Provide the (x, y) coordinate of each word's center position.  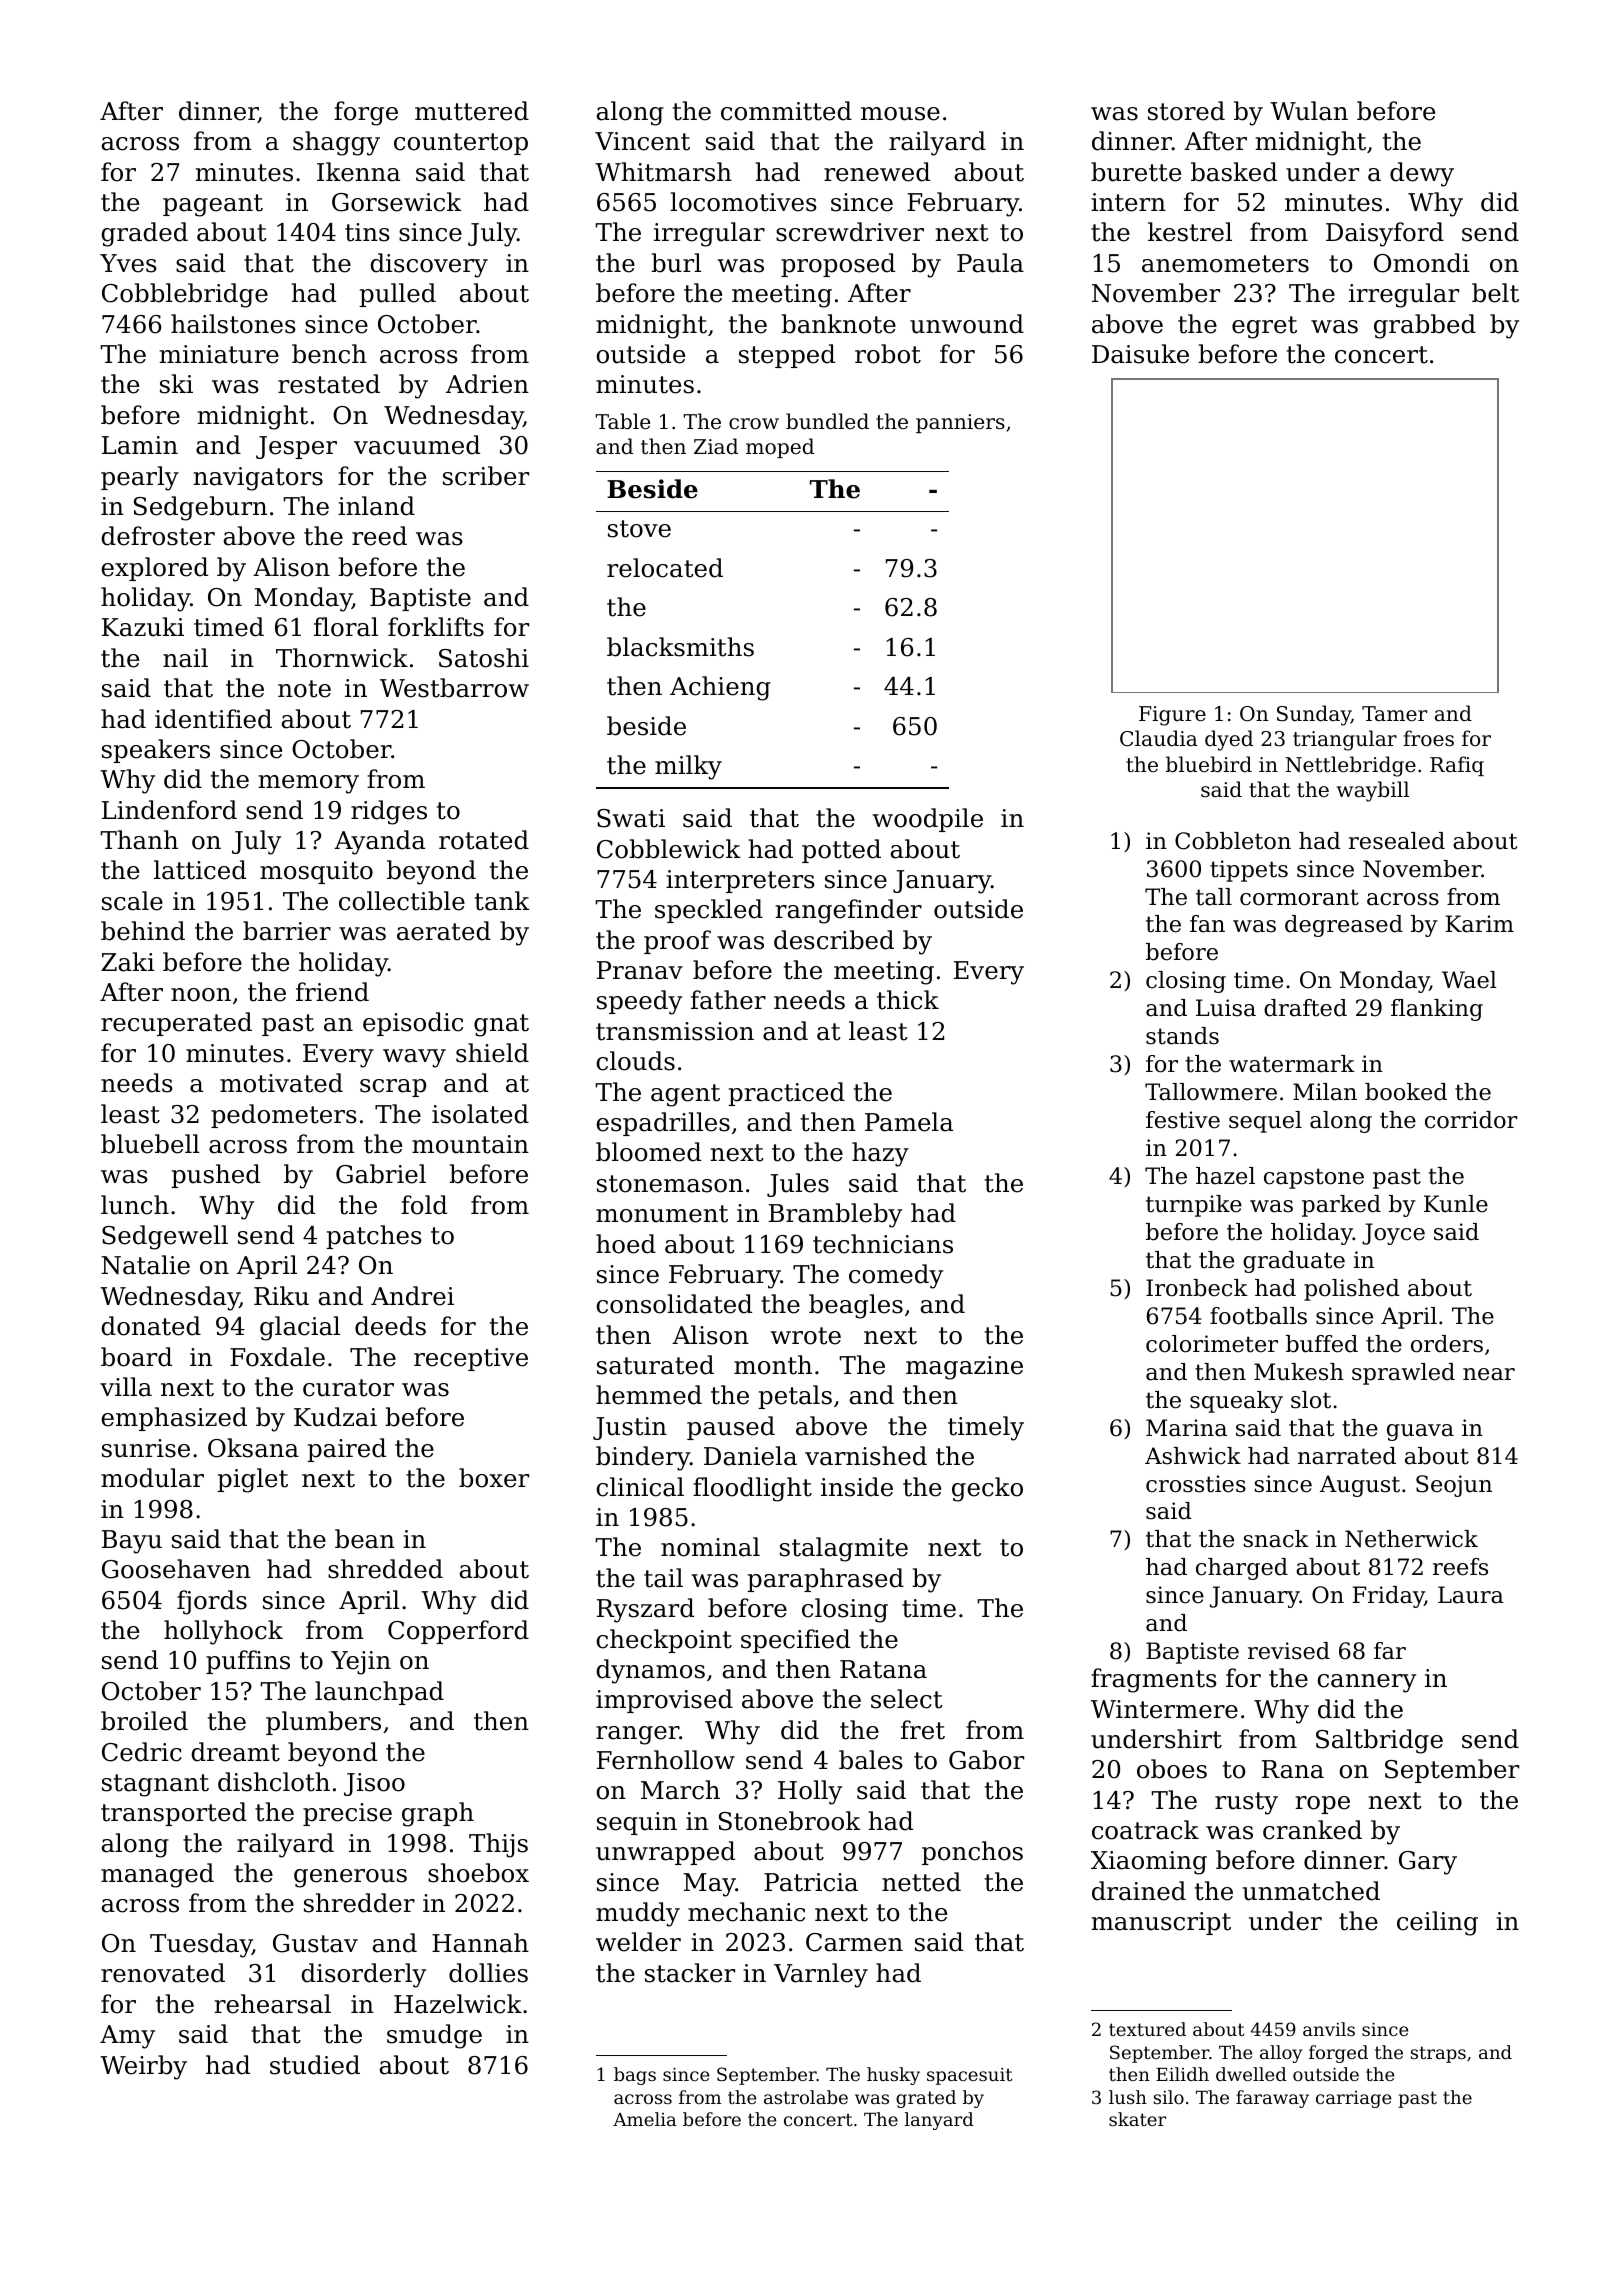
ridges (389, 812)
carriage (1353, 2099)
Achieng (720, 688)
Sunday (1314, 715)
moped (780, 448)
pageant (213, 205)
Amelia (645, 2119)
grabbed (1425, 326)
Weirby (143, 2067)
